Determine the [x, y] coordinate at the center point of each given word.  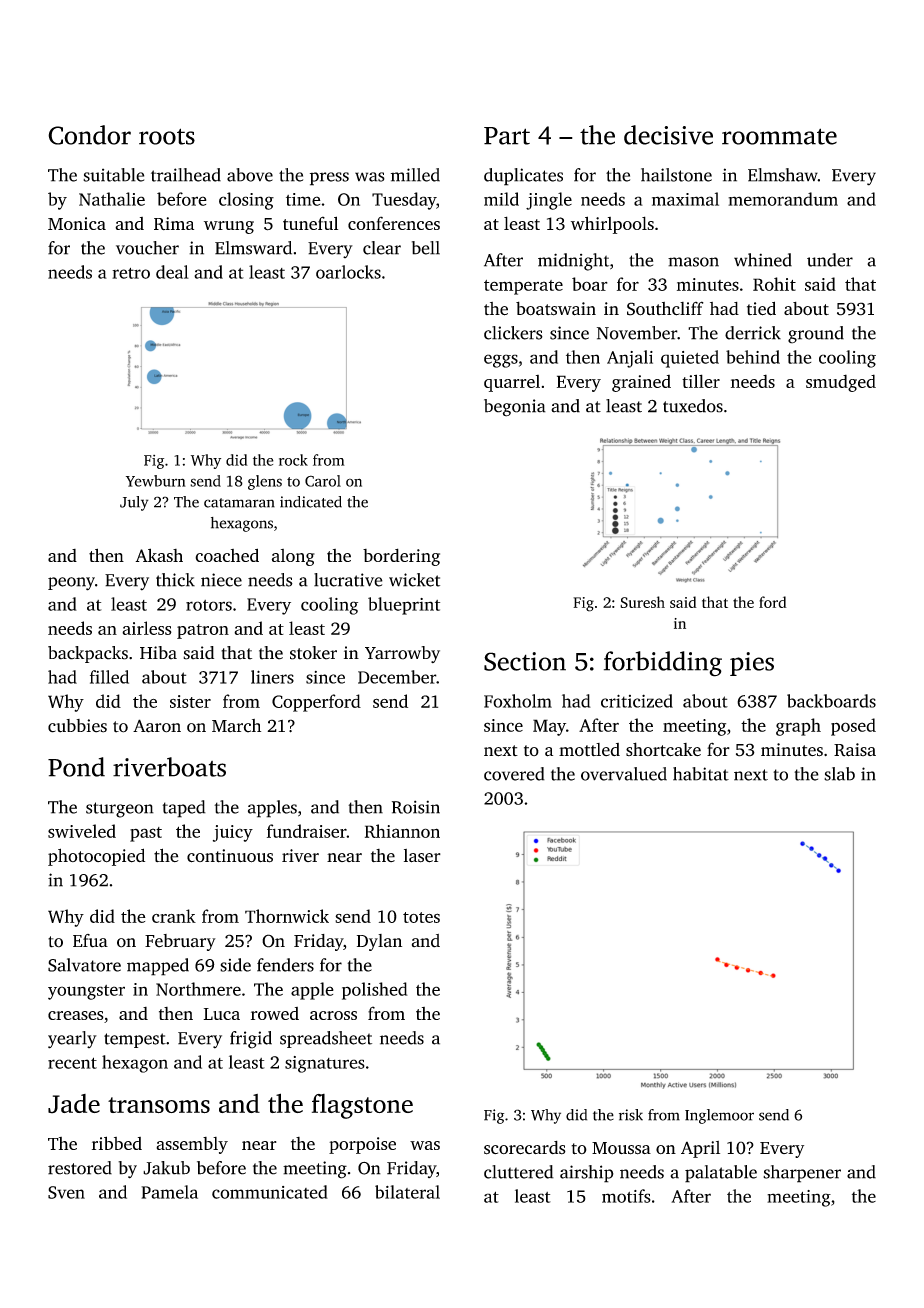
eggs [501, 361]
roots [167, 136]
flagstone [362, 1106]
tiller [701, 381]
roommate [779, 136]
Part [507, 136]
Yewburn [156, 481]
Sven [66, 1192]
